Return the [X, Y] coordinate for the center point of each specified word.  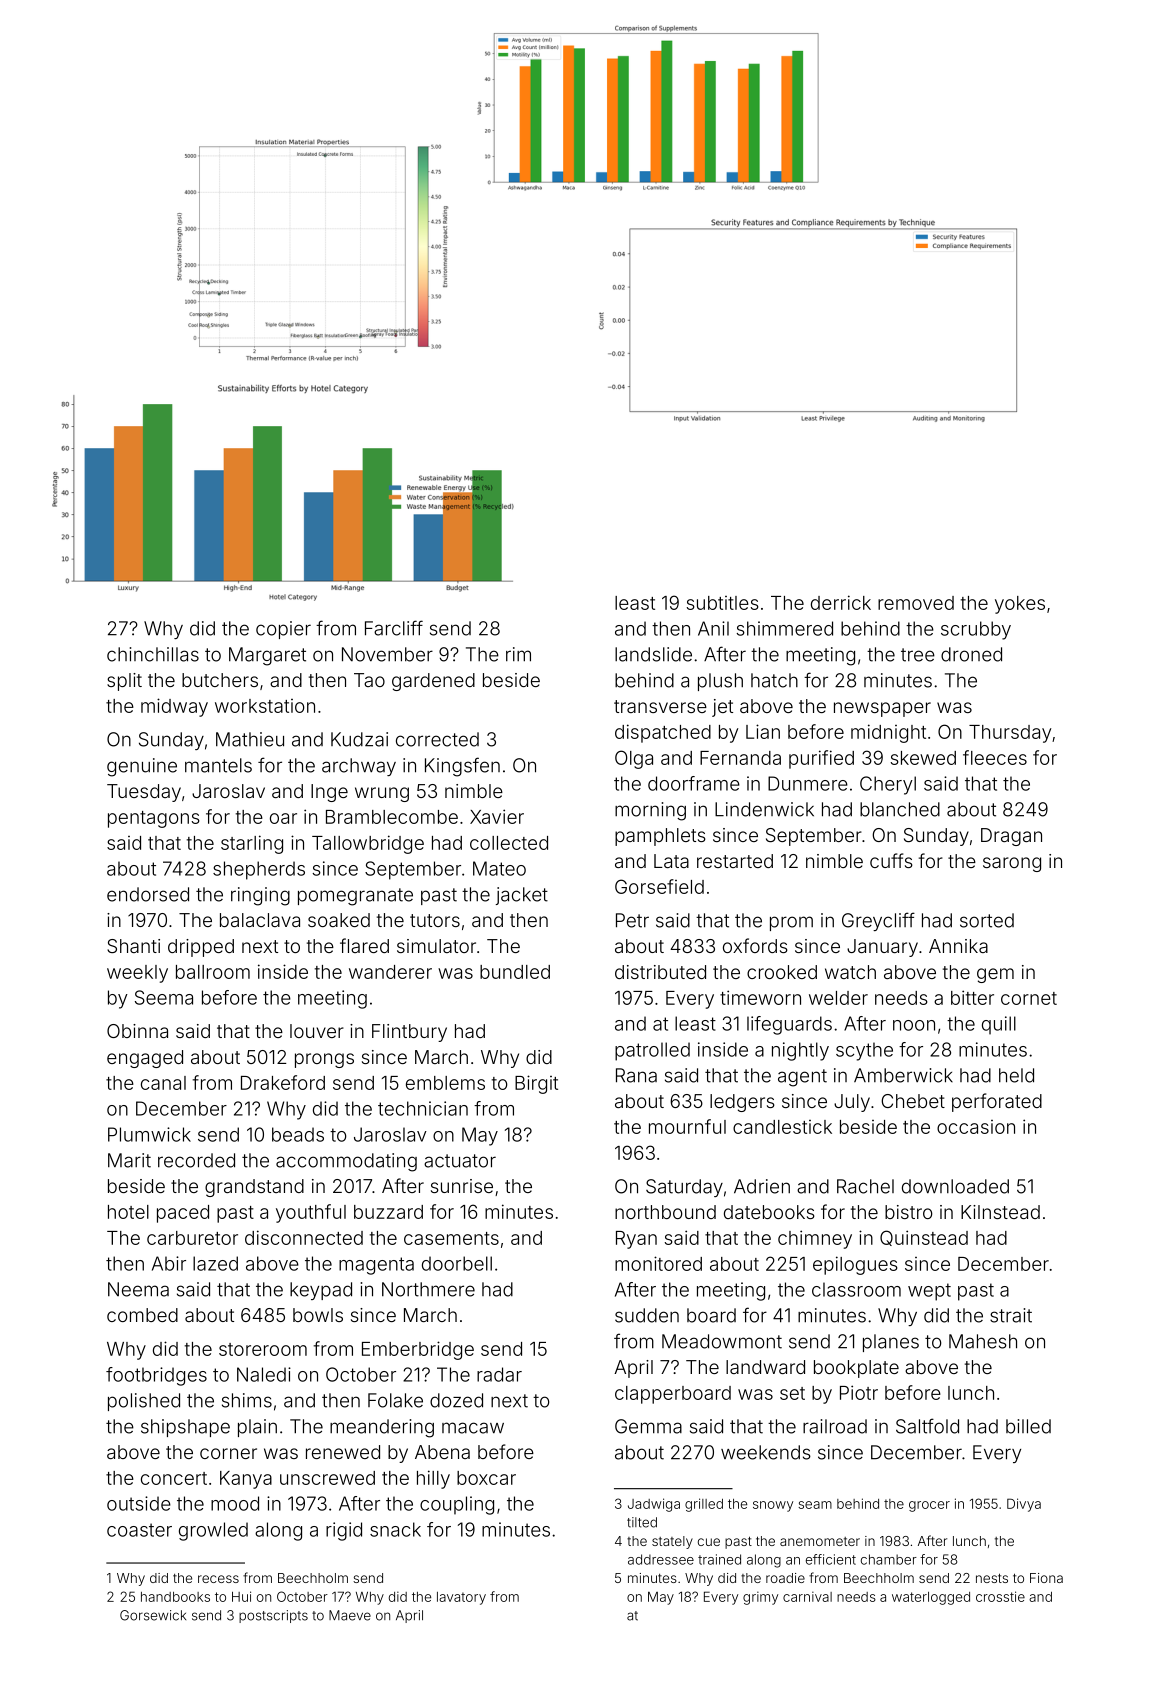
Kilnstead [1000, 1212]
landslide [653, 654]
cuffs [891, 860]
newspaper [882, 709]
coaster [139, 1530]
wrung [382, 794]
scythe [864, 1051]
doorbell [457, 1263]
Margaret [267, 656]
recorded [196, 1160]
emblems [445, 1083]
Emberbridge [418, 1350]
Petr [632, 920]
